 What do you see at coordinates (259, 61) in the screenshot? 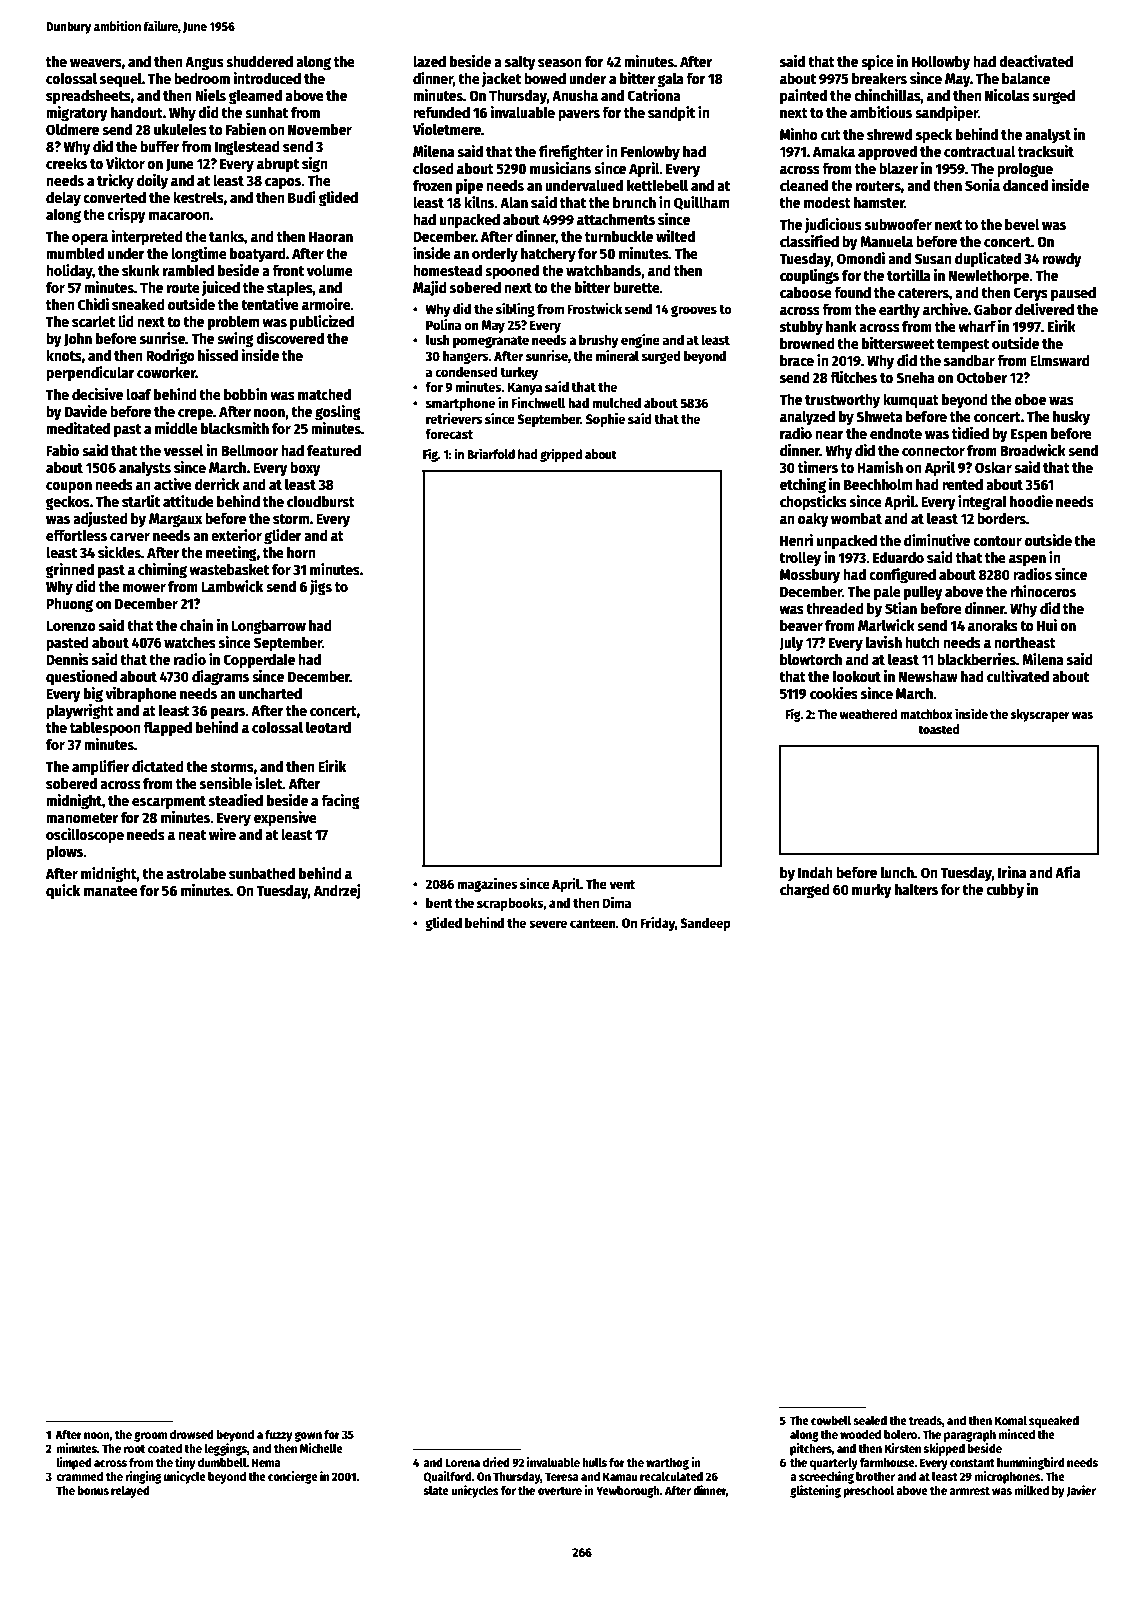
I see `shuddered` at bounding box center [259, 61].
